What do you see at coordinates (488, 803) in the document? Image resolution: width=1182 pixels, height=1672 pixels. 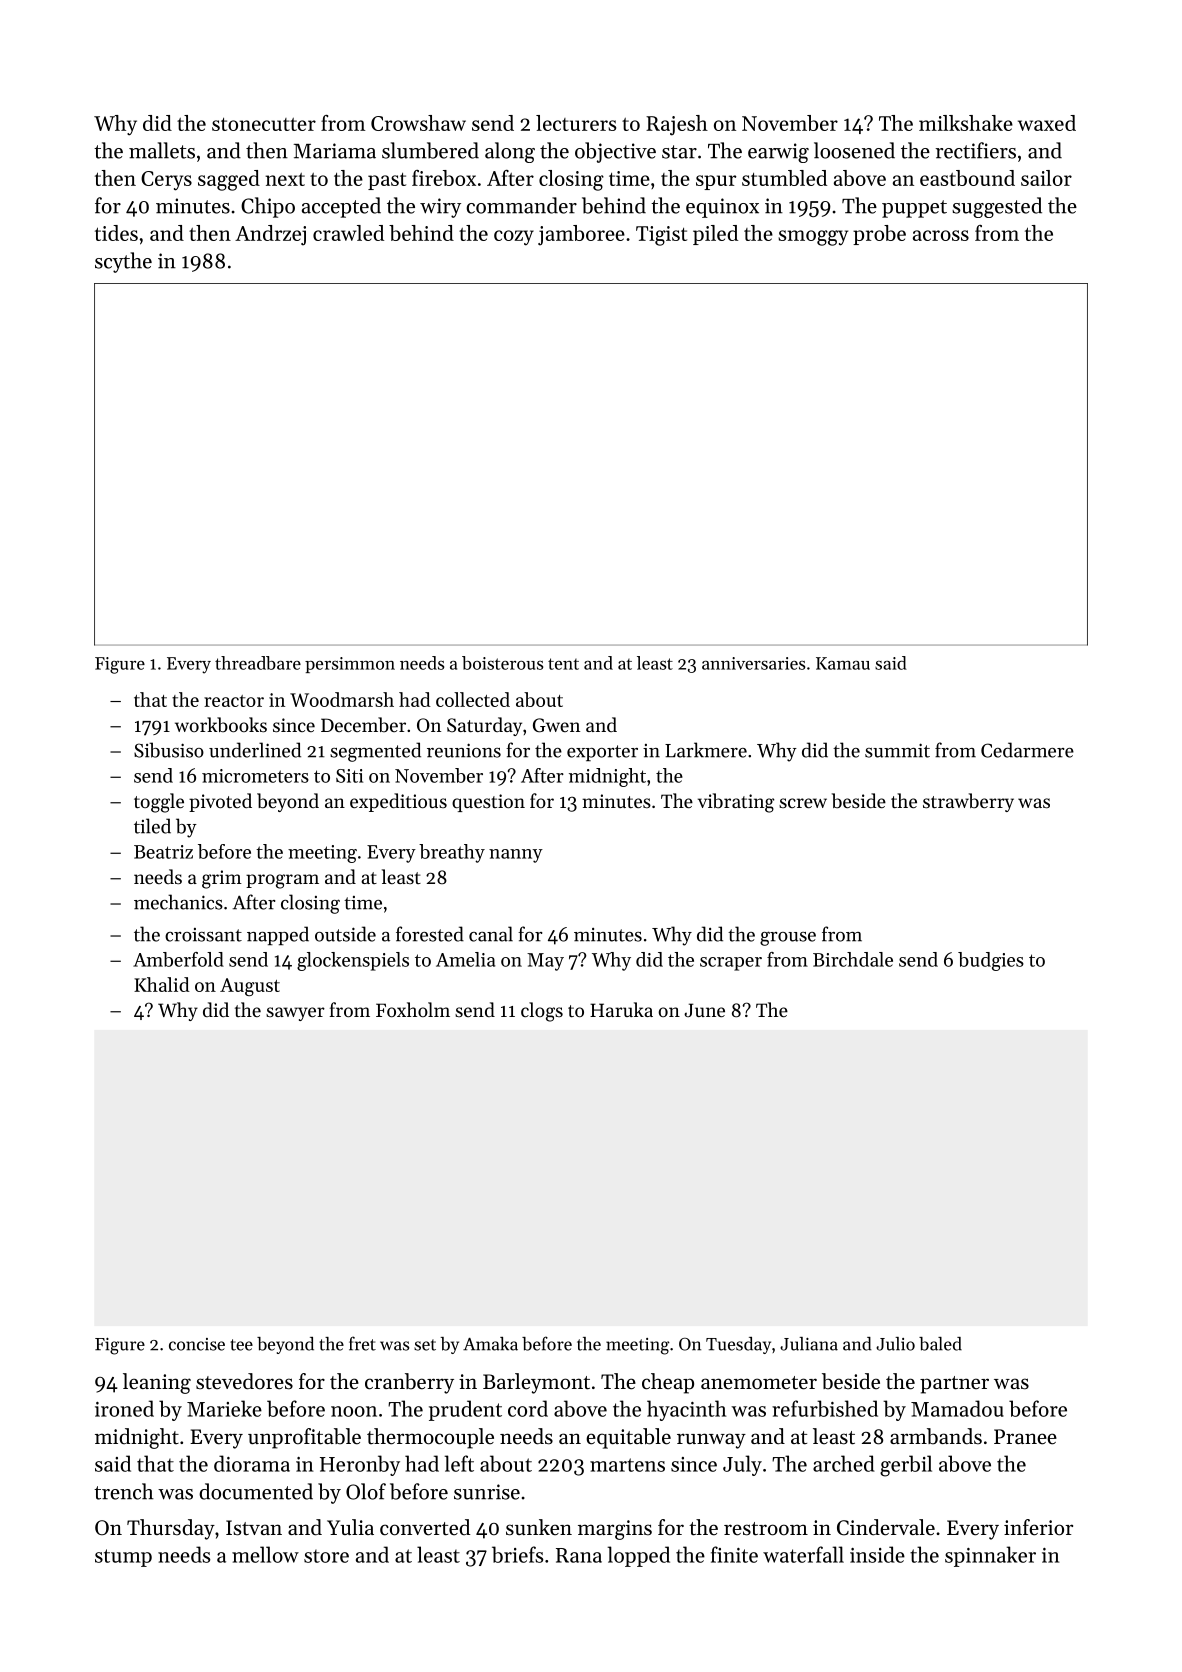 I see `question` at bounding box center [488, 803].
